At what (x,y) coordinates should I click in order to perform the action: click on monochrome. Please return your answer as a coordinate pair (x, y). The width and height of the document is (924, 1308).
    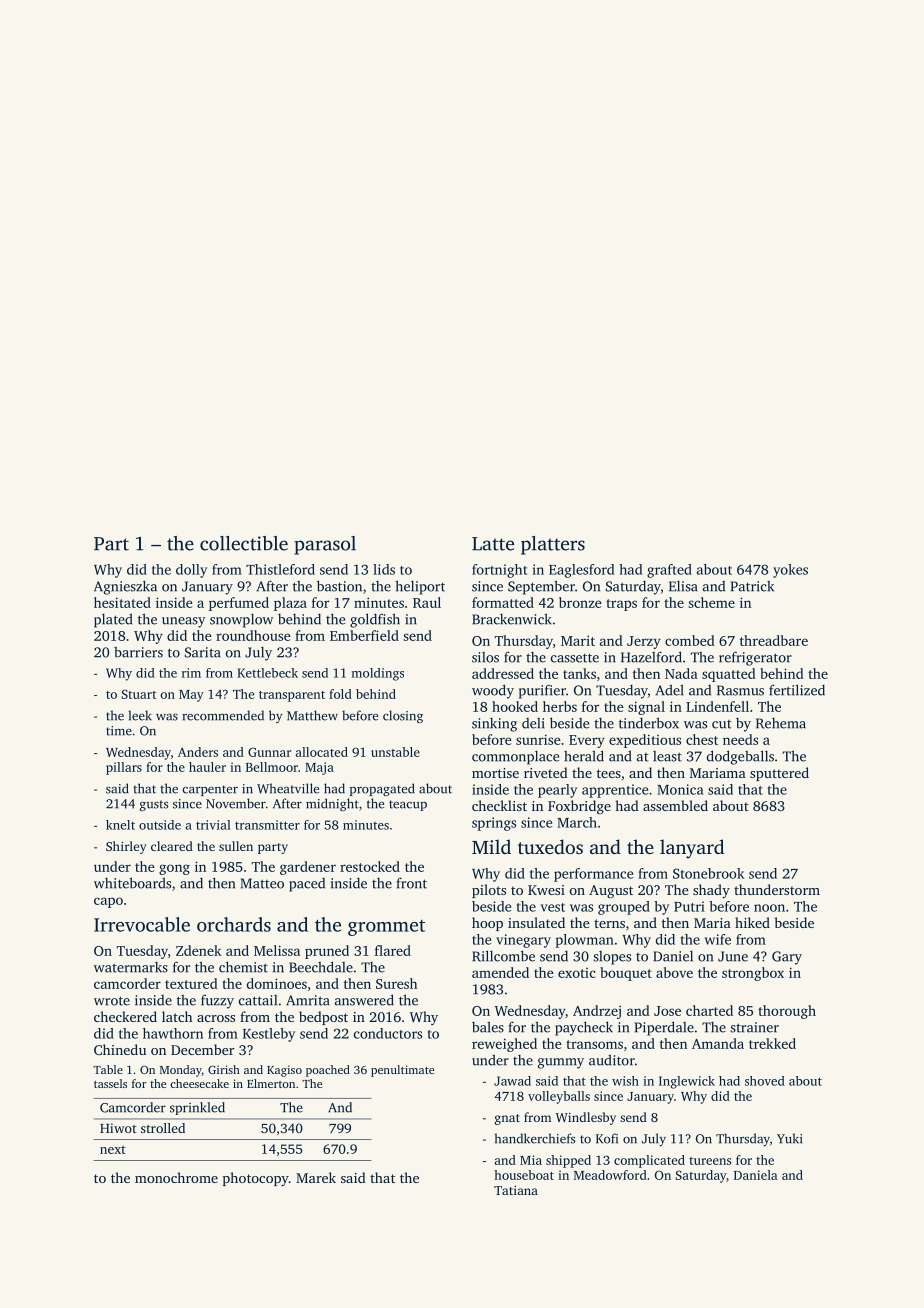
    Looking at the image, I should click on (176, 1177).
